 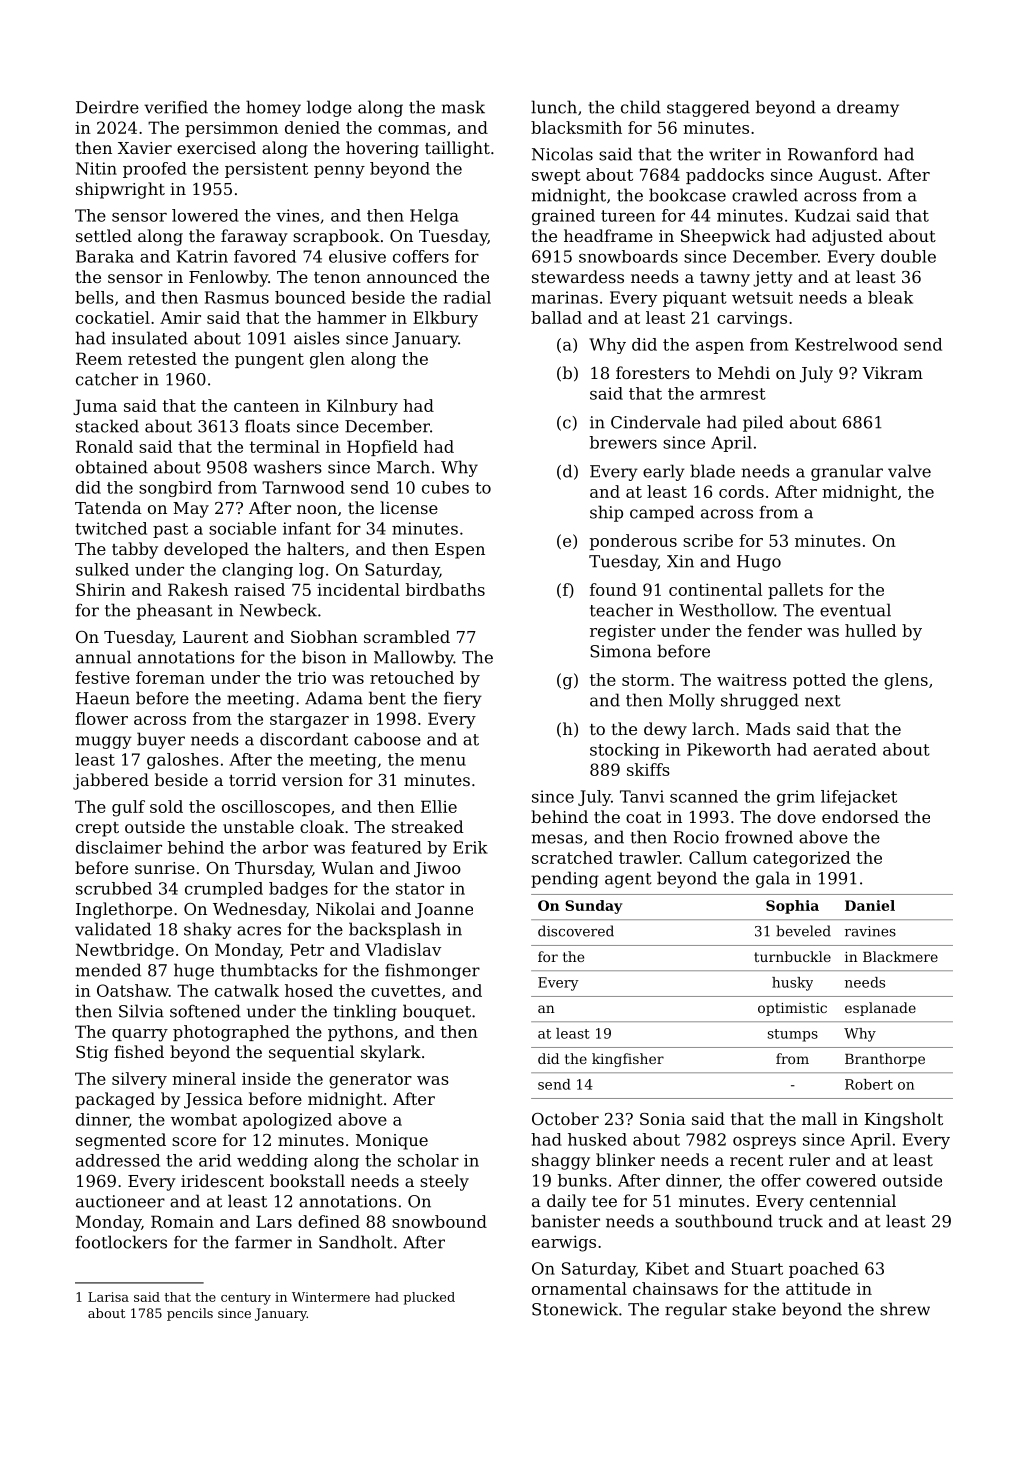 I want to click on Helga, so click(x=434, y=217).
